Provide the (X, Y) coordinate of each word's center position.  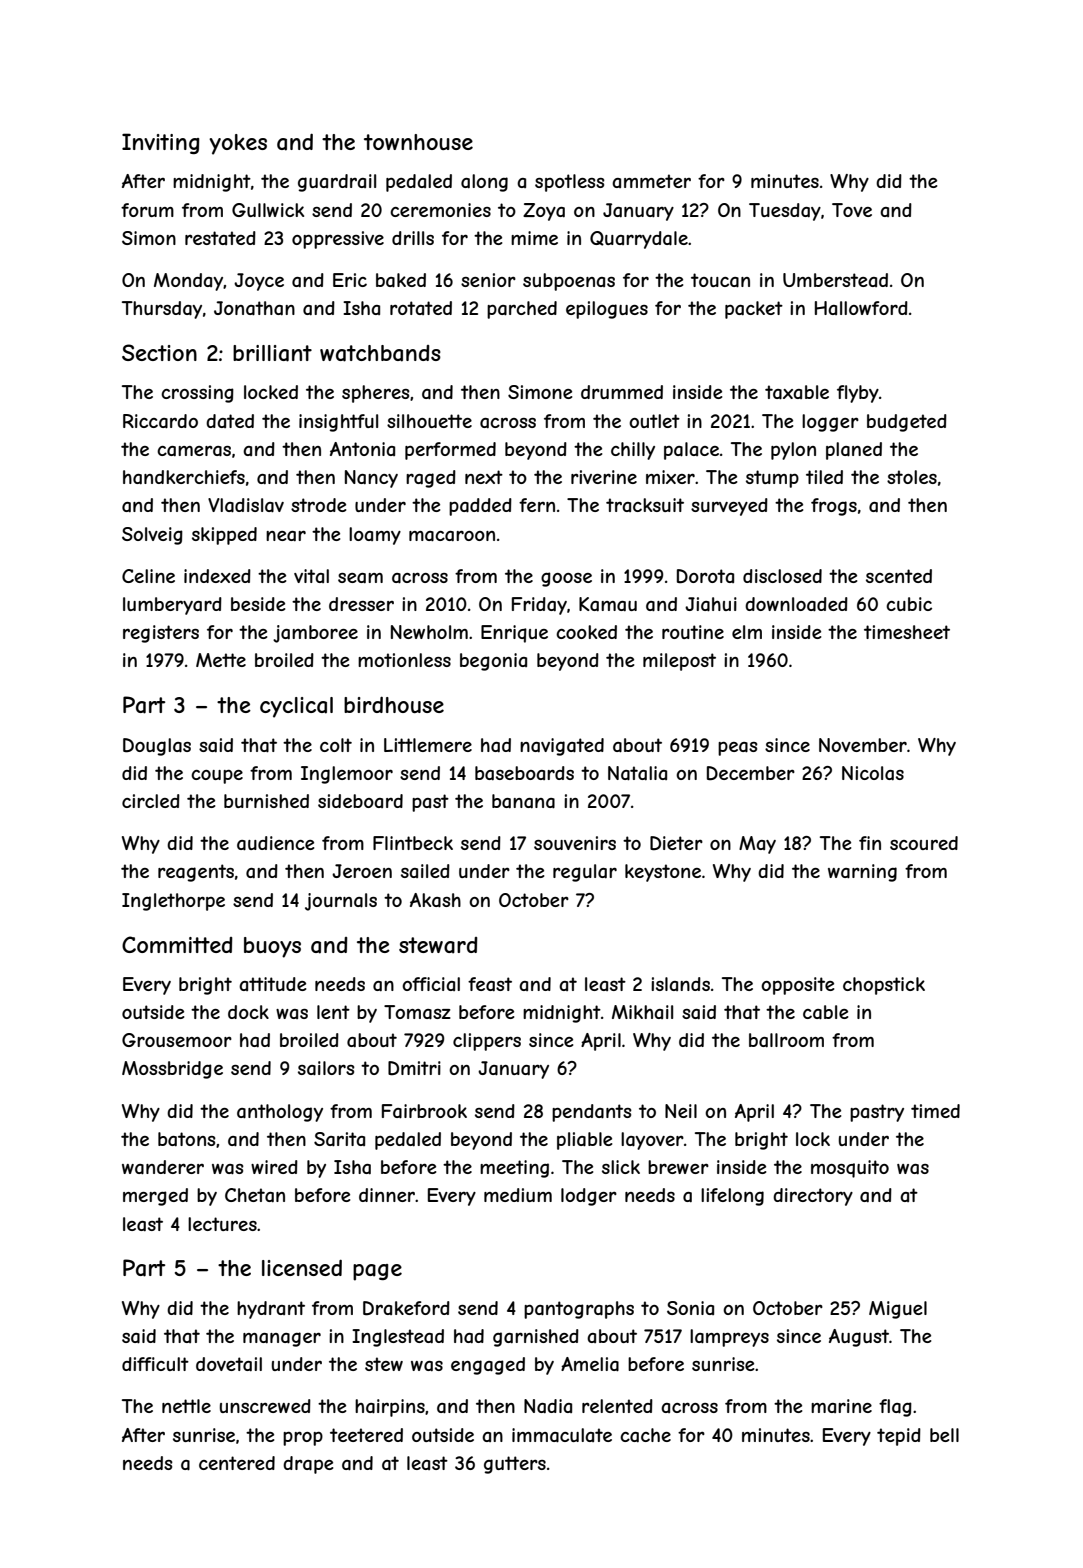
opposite (797, 986)
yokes (238, 144)
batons (187, 1139)
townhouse (418, 142)
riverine (604, 477)
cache (645, 1435)
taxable (797, 392)
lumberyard (172, 606)
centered (237, 1463)
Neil (681, 1111)
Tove (852, 210)
